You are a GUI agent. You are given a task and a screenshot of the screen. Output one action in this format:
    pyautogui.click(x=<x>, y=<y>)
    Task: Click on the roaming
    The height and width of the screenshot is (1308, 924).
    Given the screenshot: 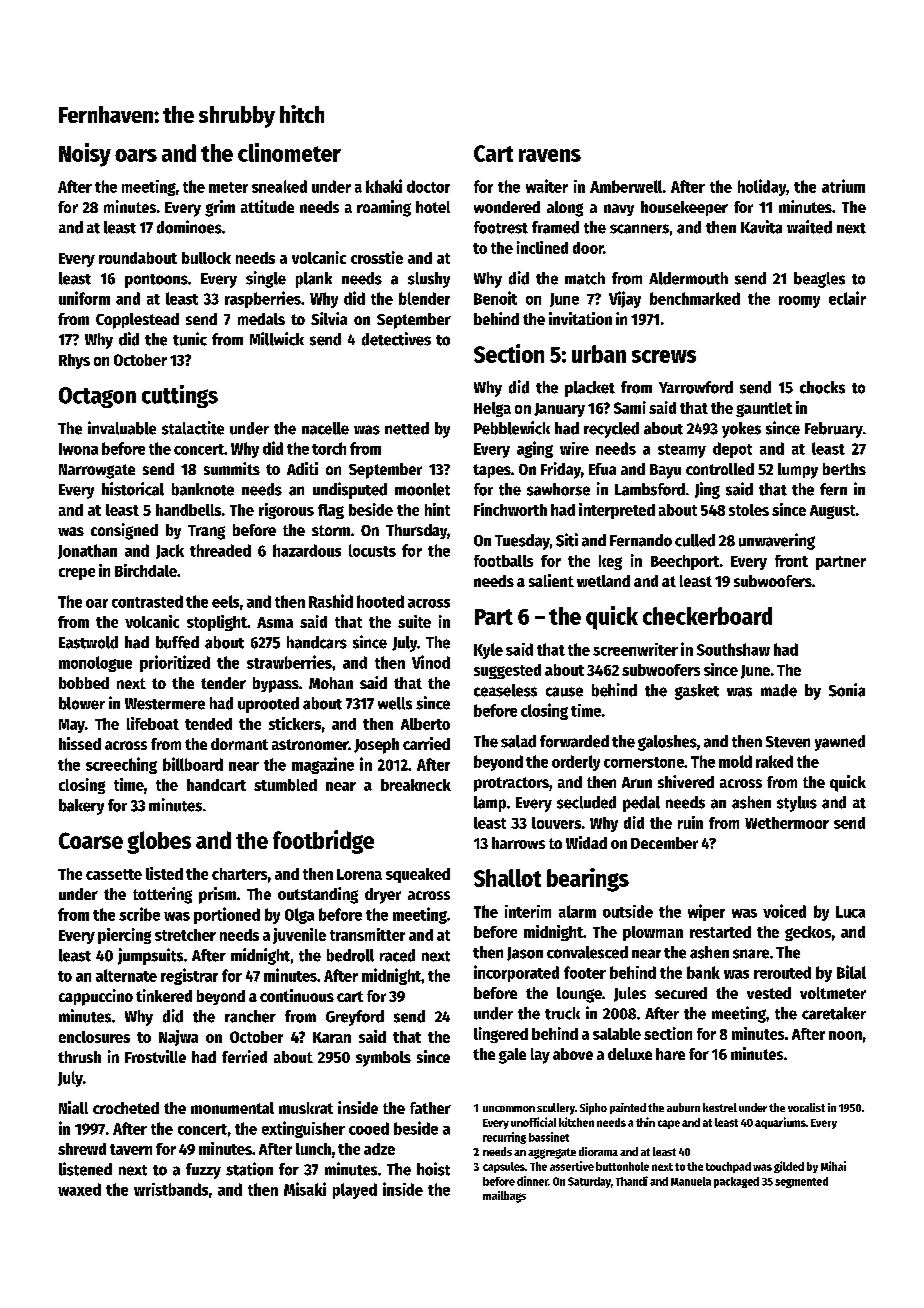 What is the action you would take?
    pyautogui.click(x=384, y=208)
